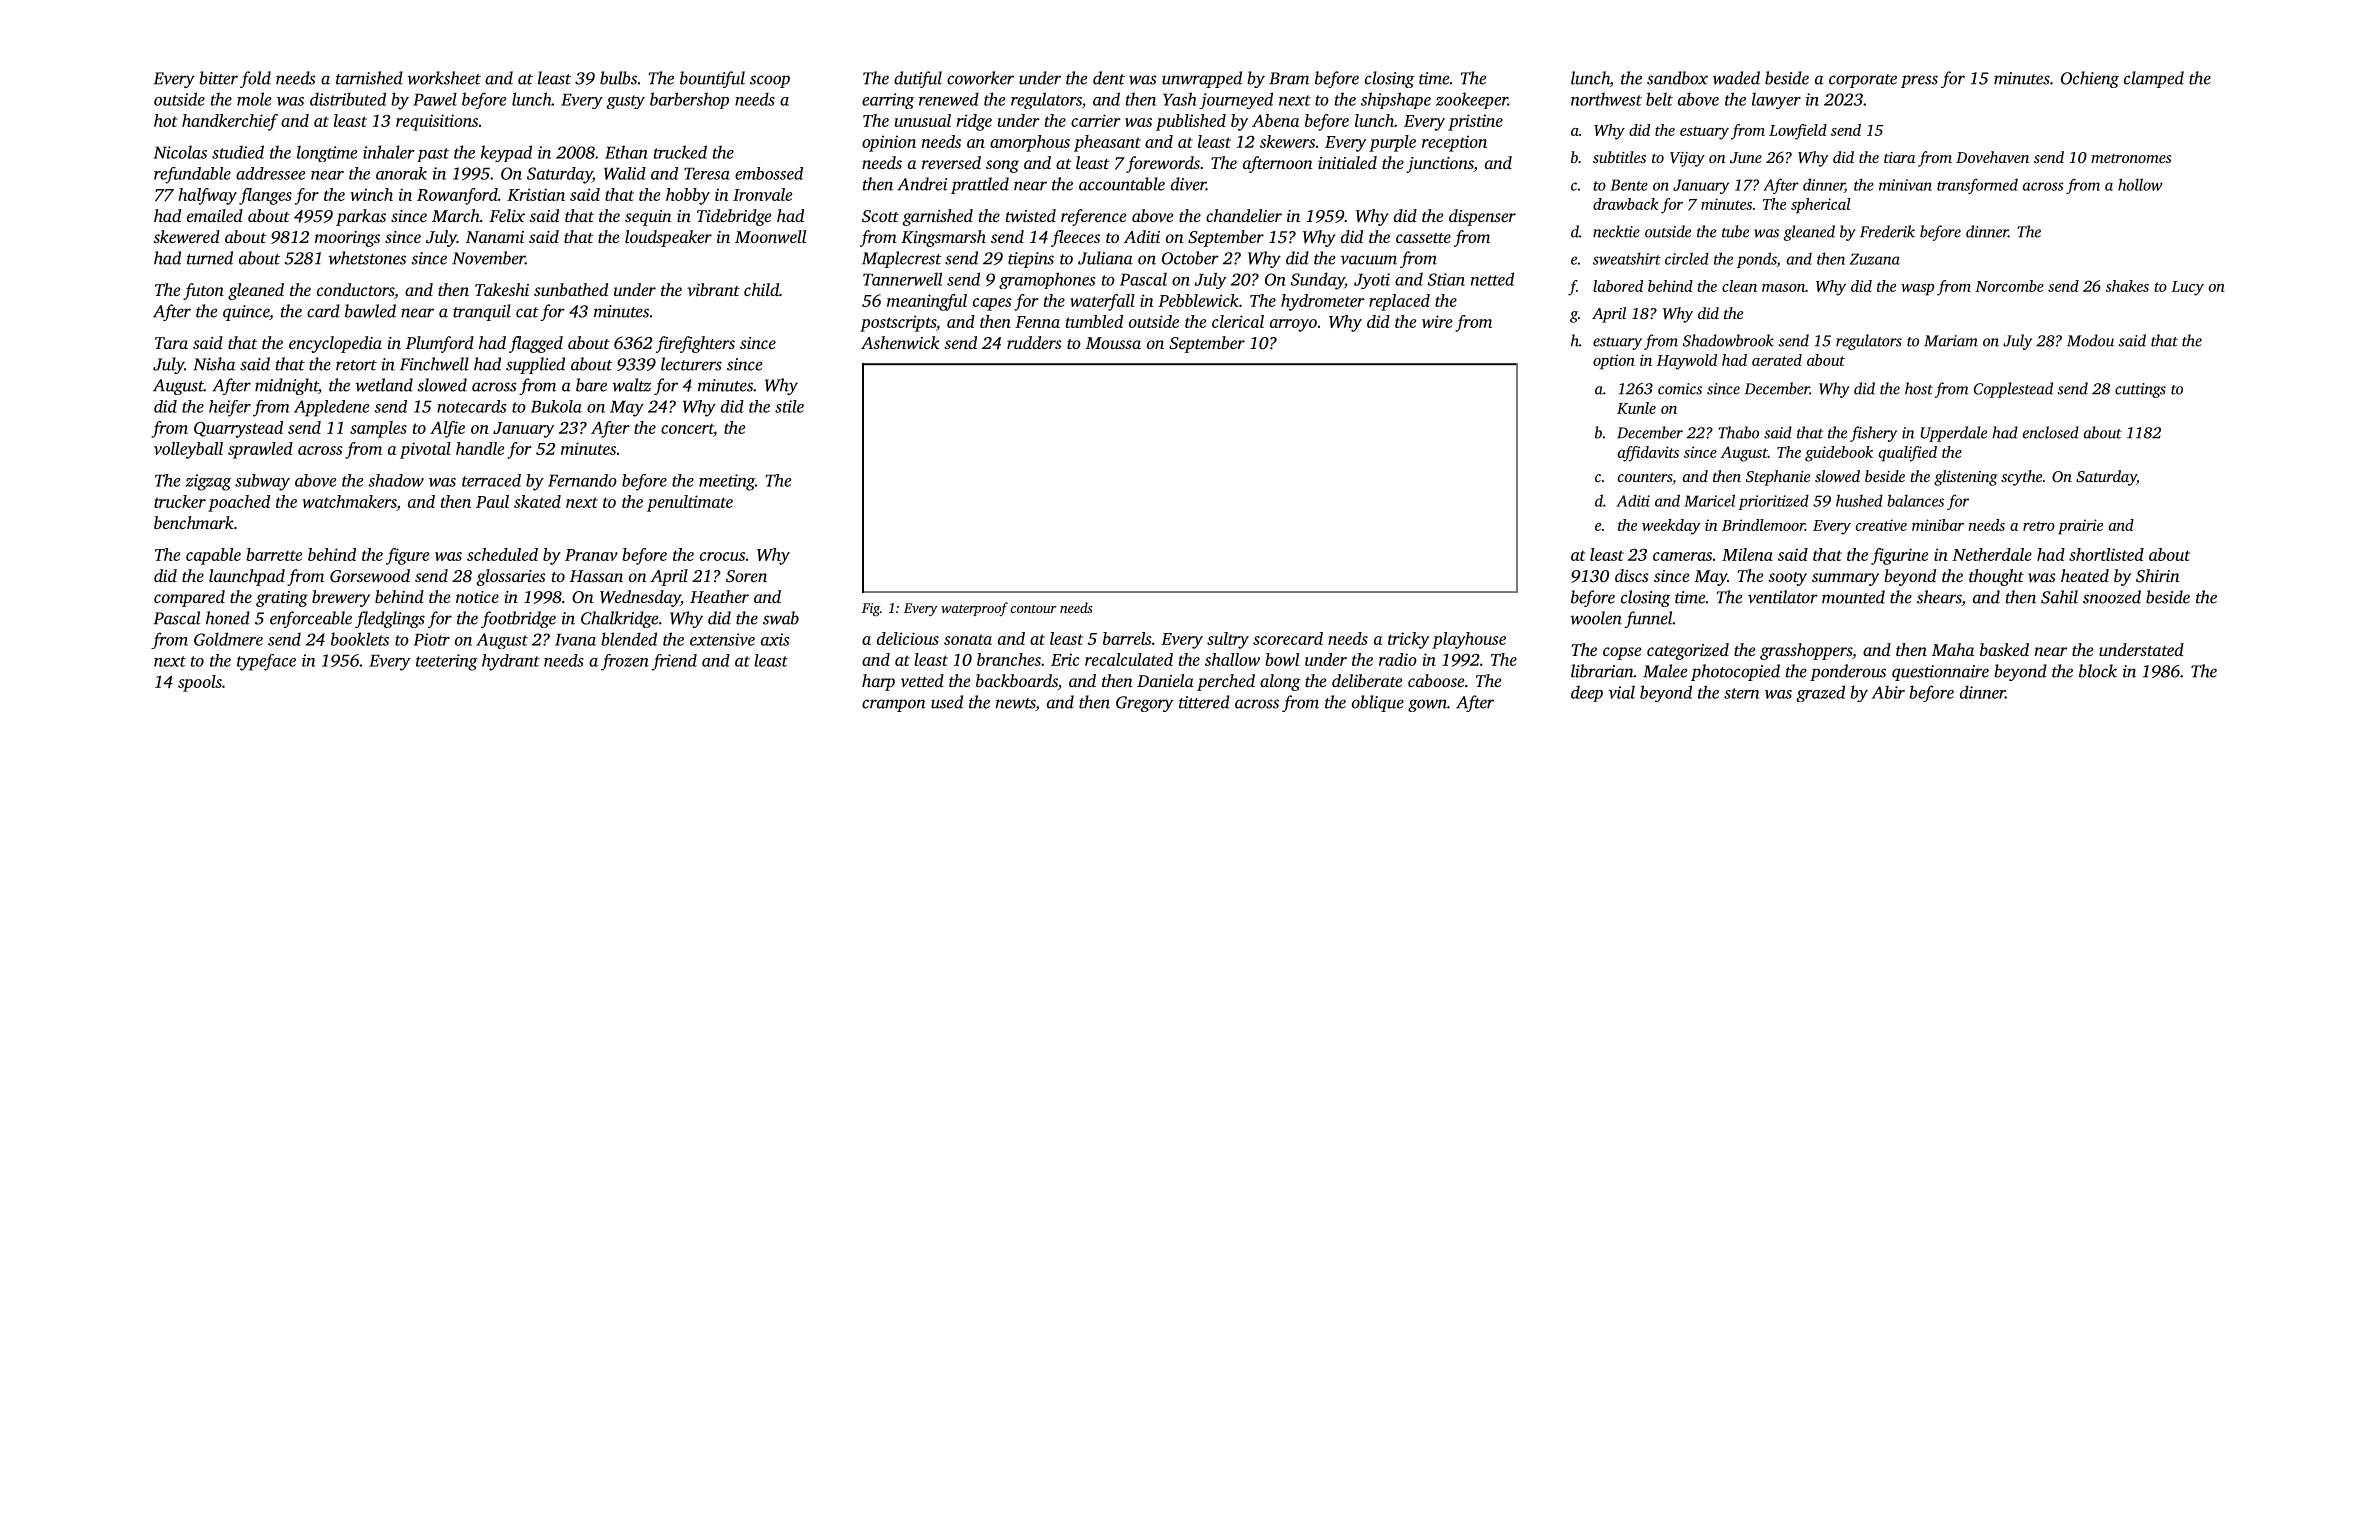 This screenshot has width=2380, height=1540. I want to click on grasshoppers, so click(1806, 651).
